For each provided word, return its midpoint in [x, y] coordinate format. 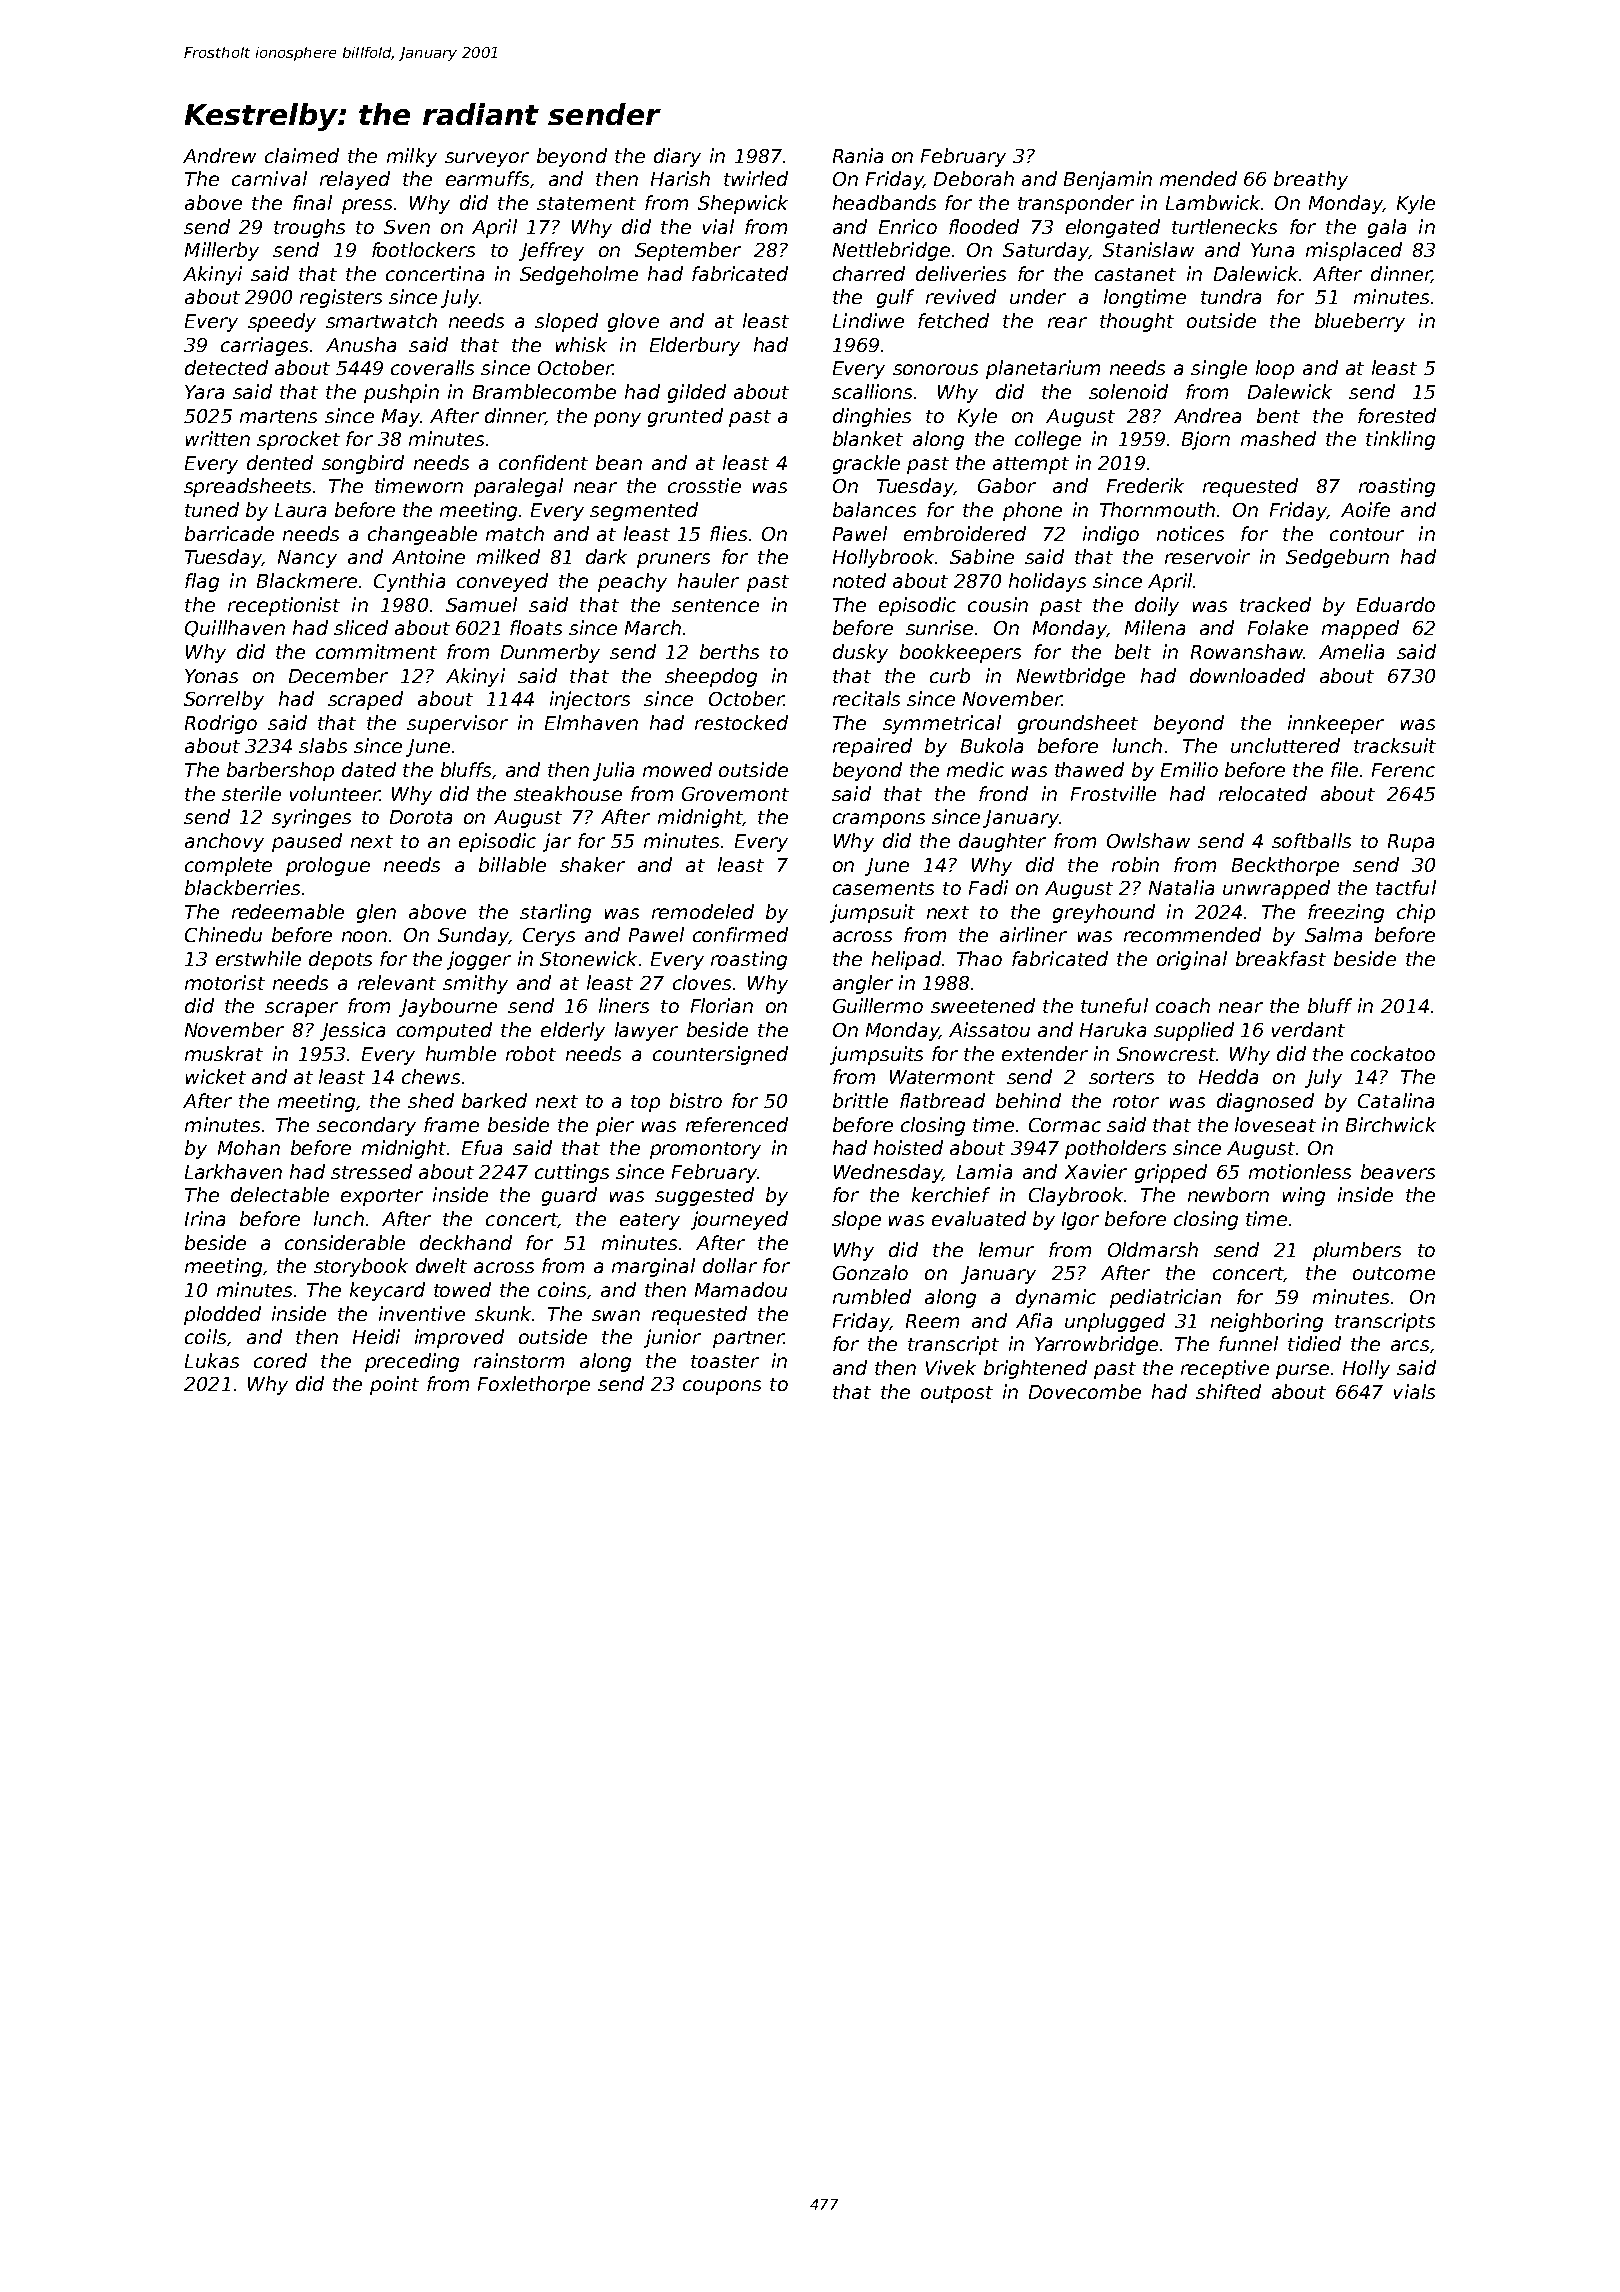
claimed [302, 155]
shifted [1228, 1391]
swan [616, 1315]
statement [586, 203]
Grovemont [735, 794]
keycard [387, 1291]
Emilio [1189, 769]
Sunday [473, 936]
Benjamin [1108, 180]
